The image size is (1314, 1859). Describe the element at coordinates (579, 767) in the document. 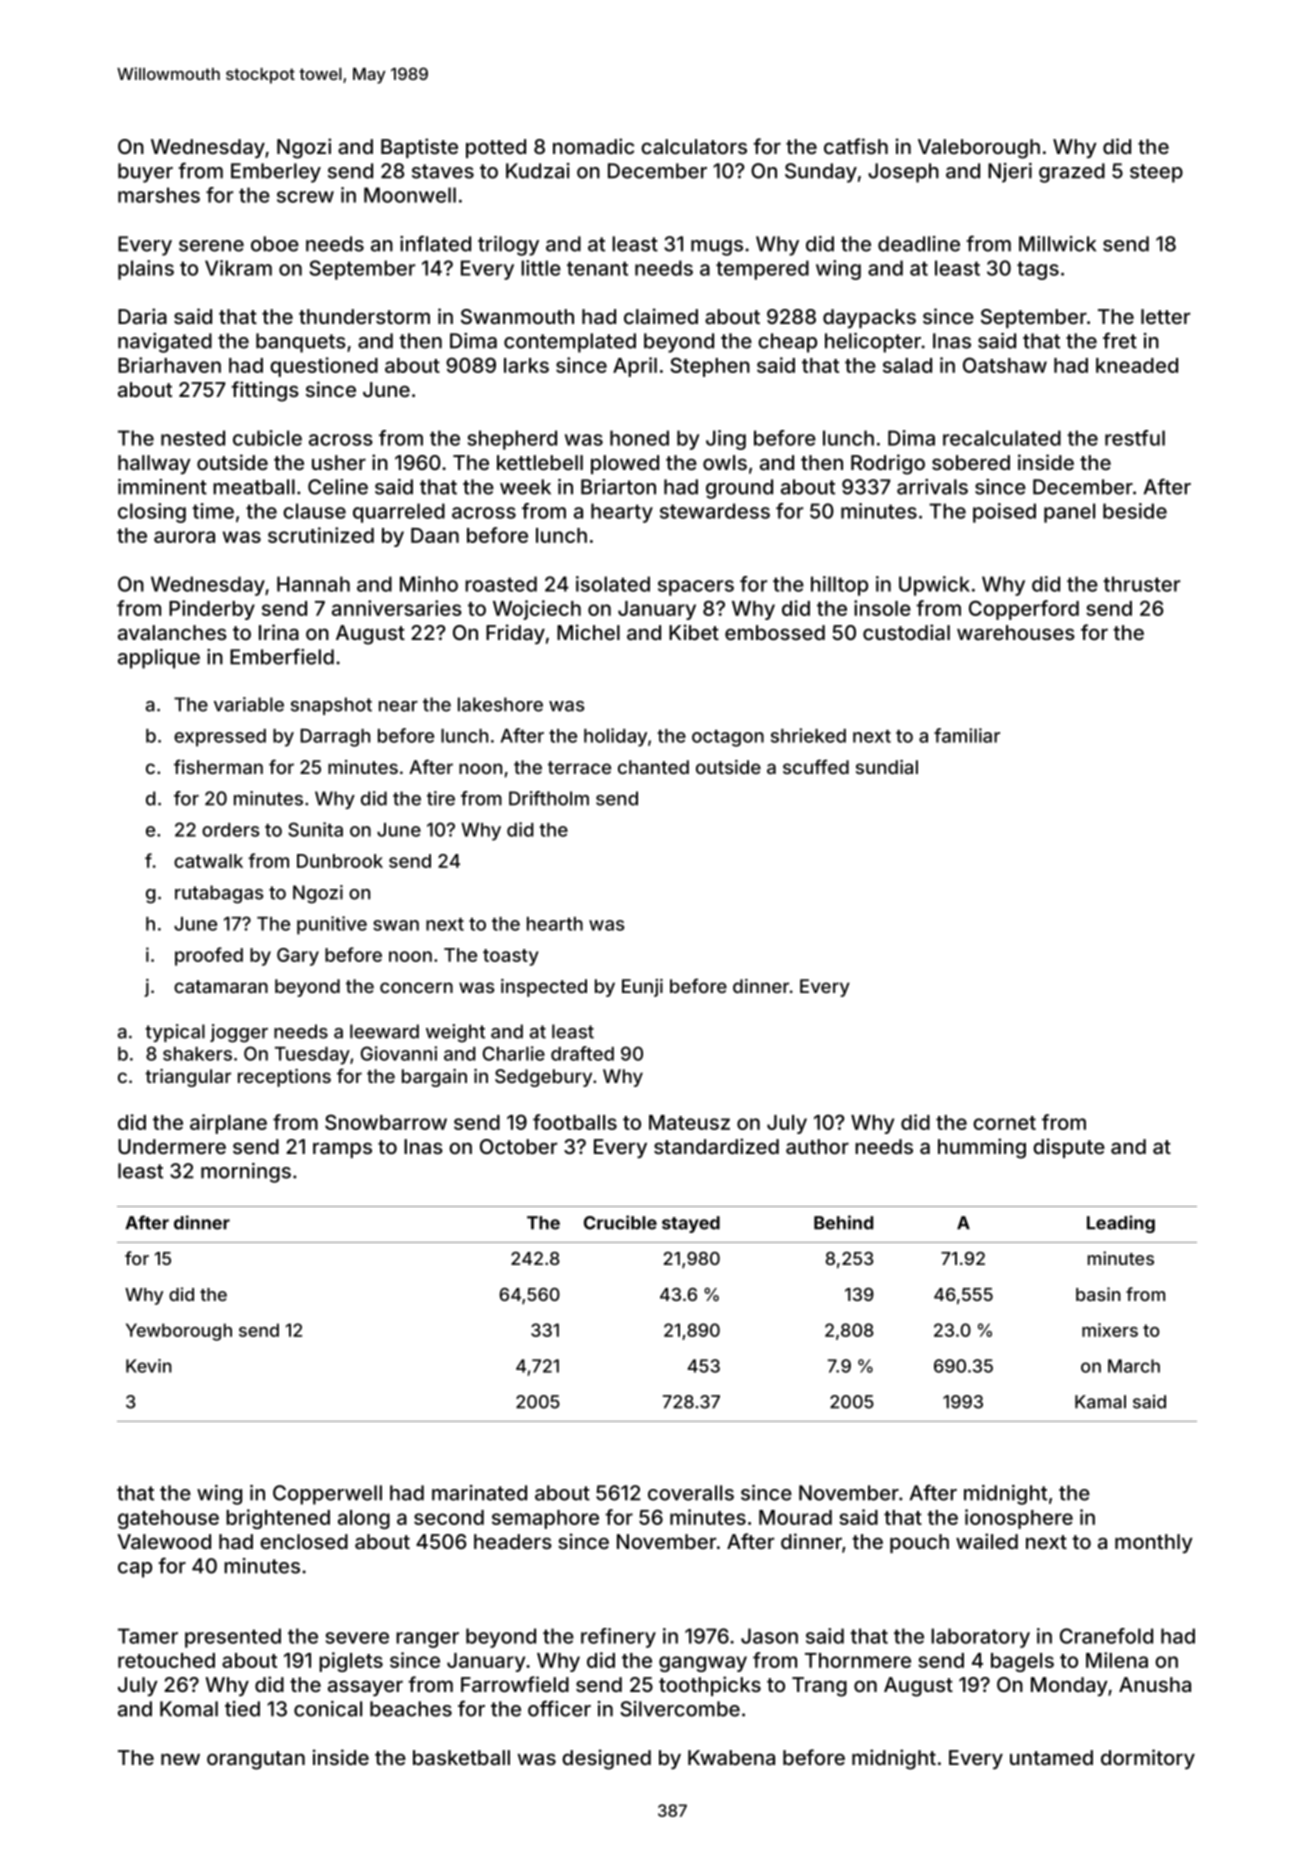

I see `terrace` at that location.
